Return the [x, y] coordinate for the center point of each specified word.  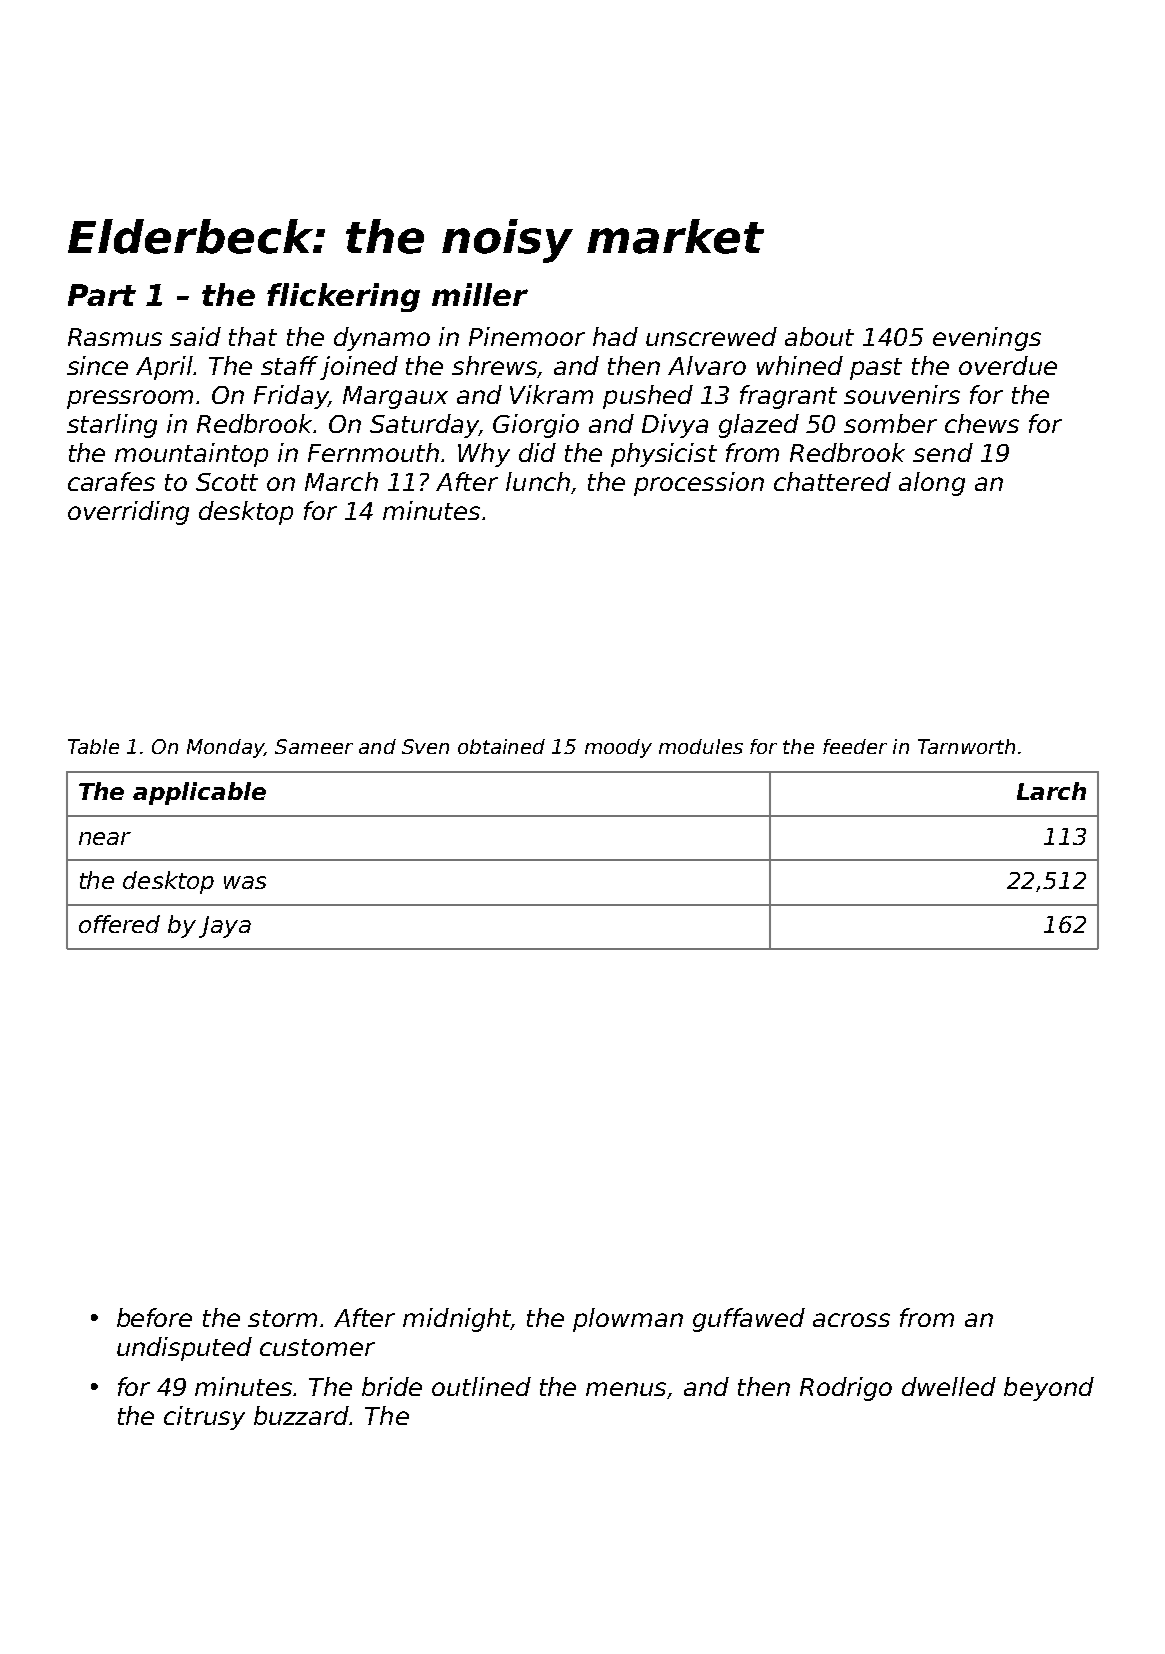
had [615, 336]
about [819, 336]
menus [627, 1390]
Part [102, 295]
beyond [1049, 1389]
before [154, 1317]
